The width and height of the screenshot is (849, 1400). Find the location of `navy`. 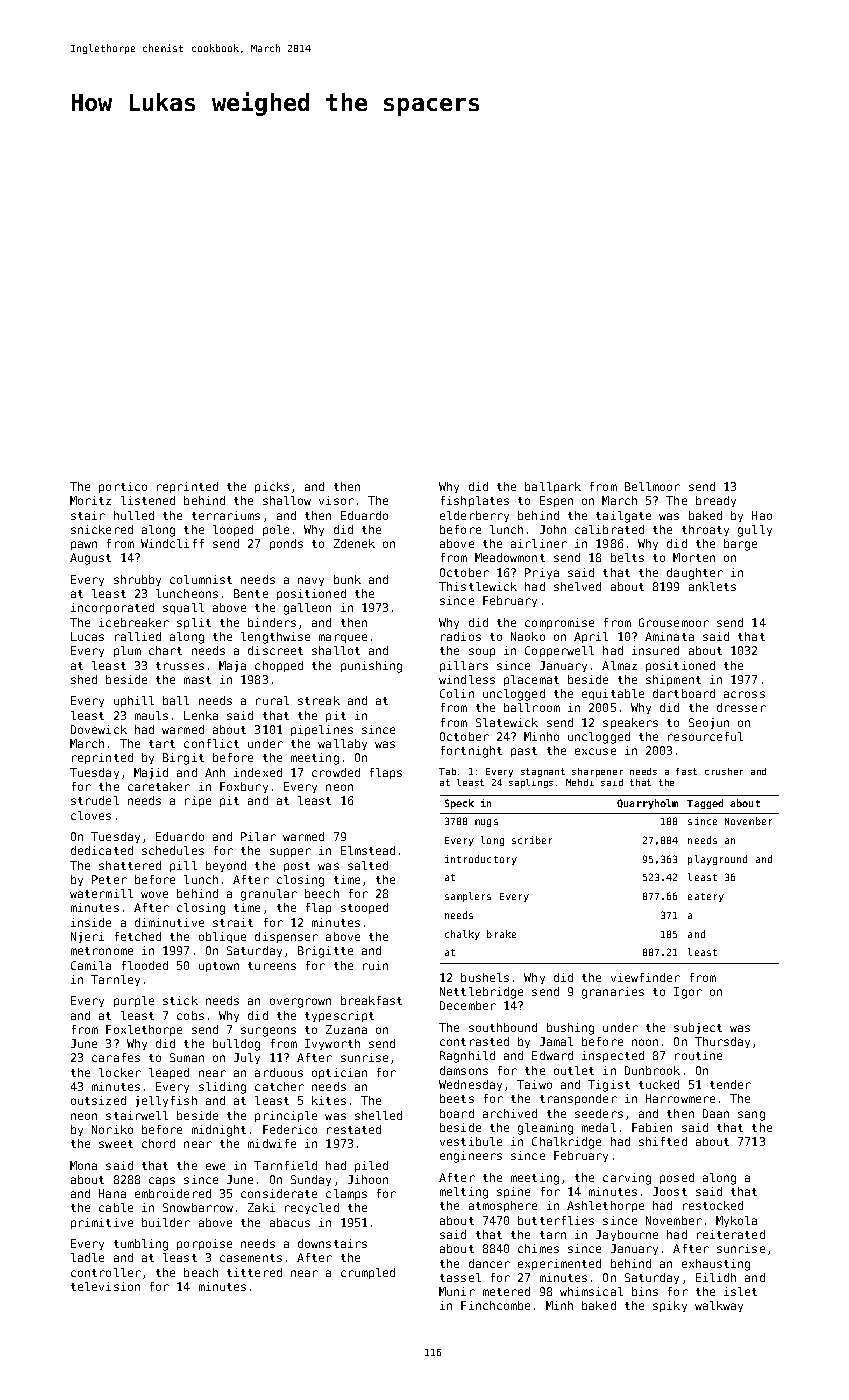

navy is located at coordinates (311, 581).
